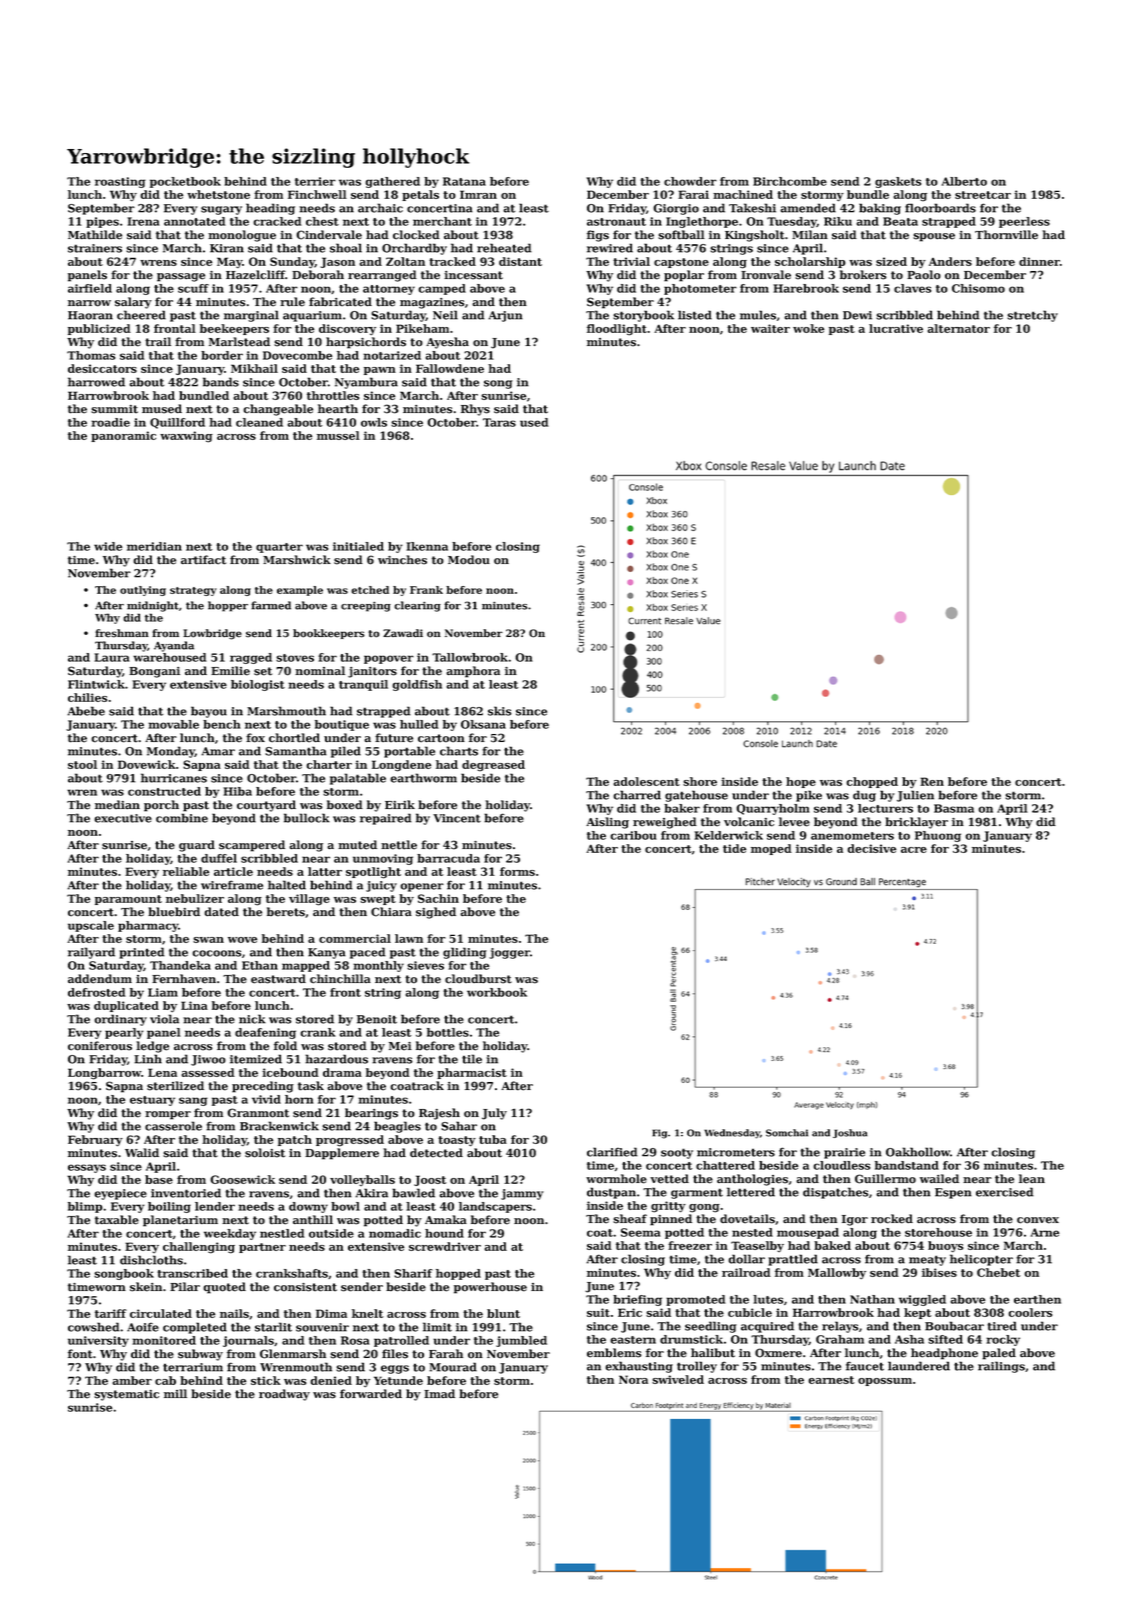 The height and width of the screenshot is (1607, 1136). I want to click on acre, so click(914, 850).
